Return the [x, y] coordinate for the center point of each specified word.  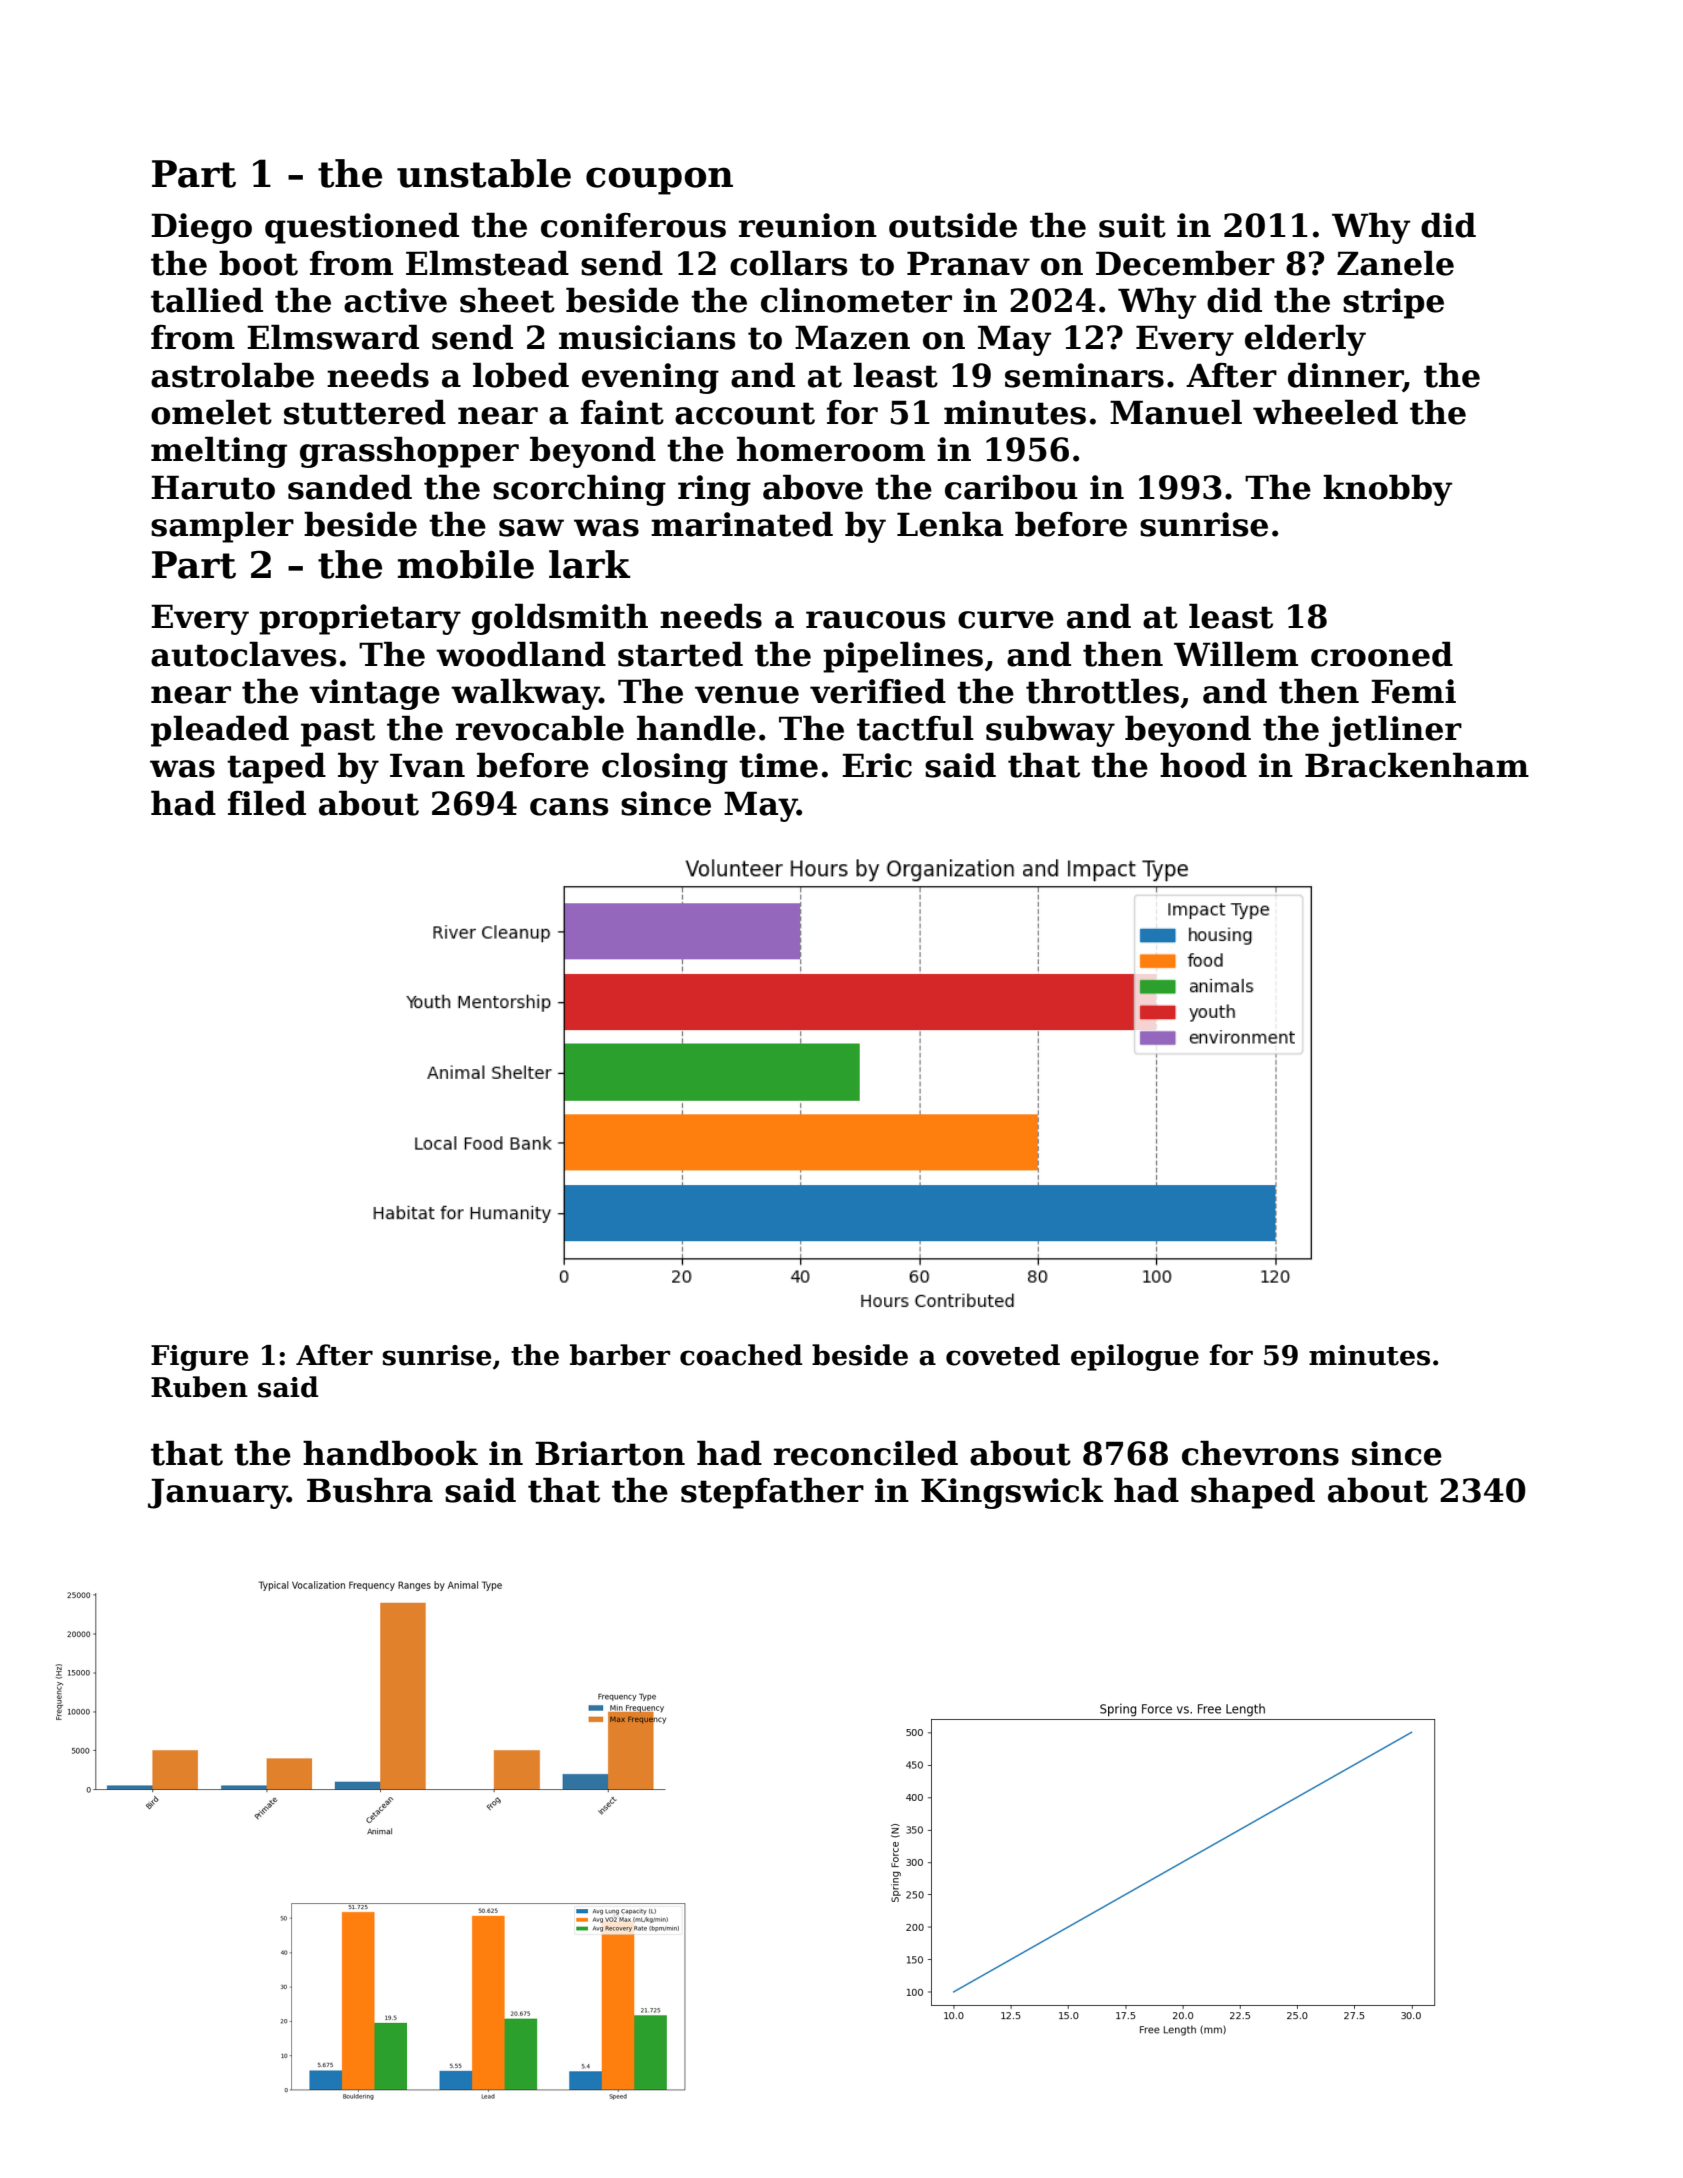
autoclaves [243, 654]
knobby [1387, 490]
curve [1006, 620]
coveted [1003, 1355]
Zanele [1395, 263]
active [395, 300]
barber [620, 1355]
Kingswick [1012, 1493]
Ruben [199, 1387]
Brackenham [1417, 765]
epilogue [1135, 1357]
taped [276, 768]
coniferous [633, 225]
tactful [915, 728]
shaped [1253, 1493]
